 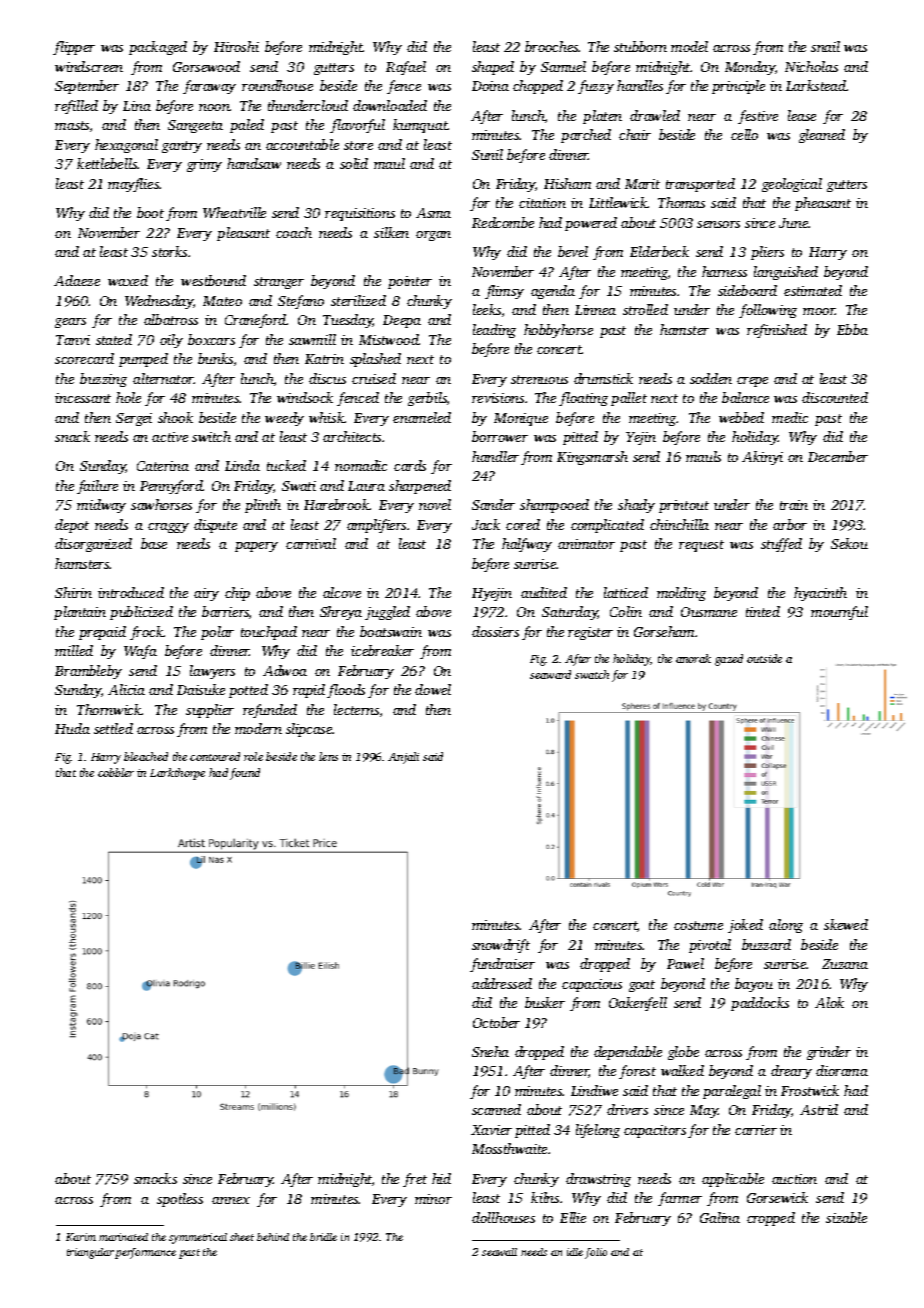 What do you see at coordinates (354, 163) in the screenshot?
I see `solid` at bounding box center [354, 163].
